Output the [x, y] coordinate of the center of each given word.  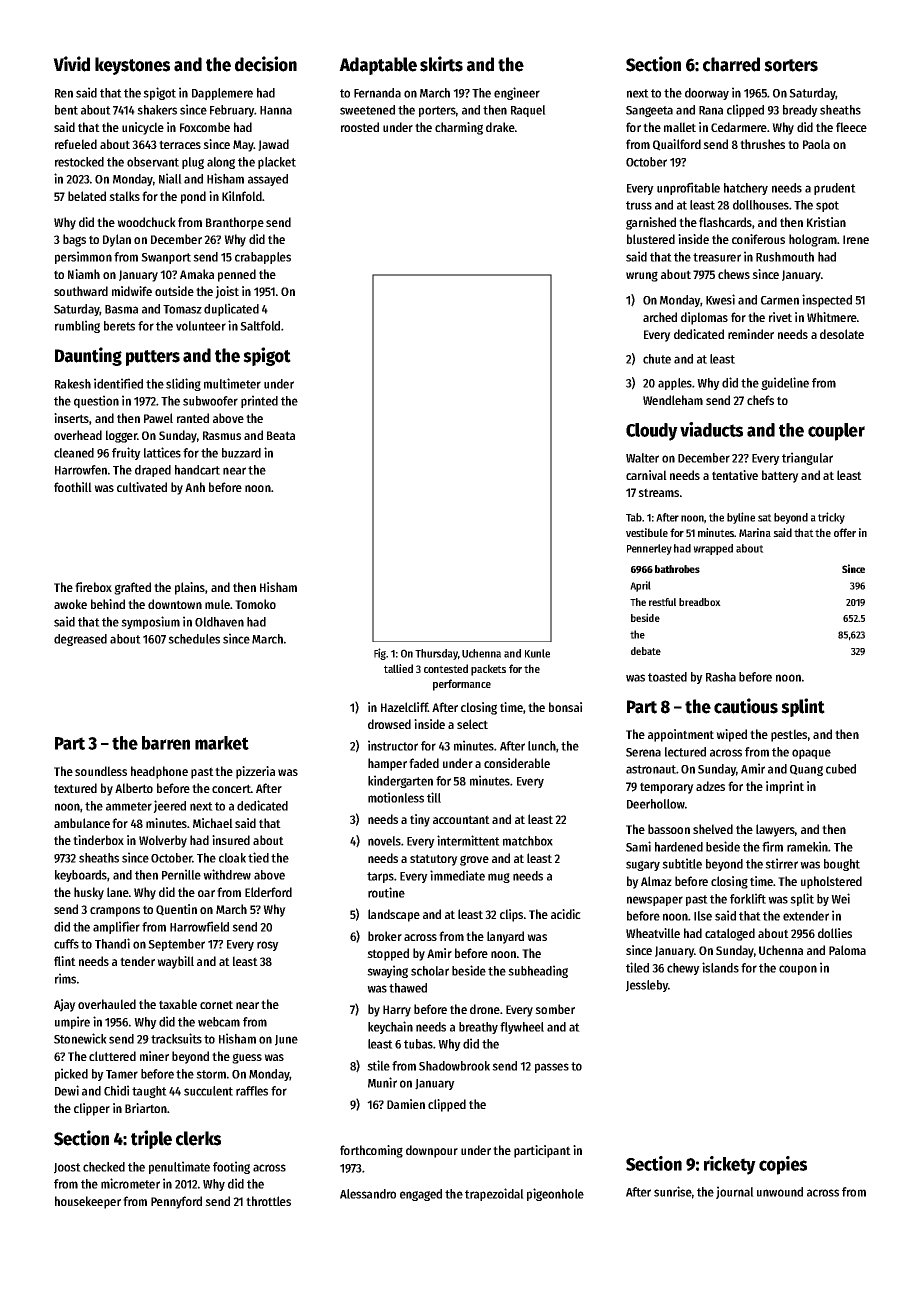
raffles [252, 1091]
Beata [281, 435]
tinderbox [98, 840]
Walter [642, 458]
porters [437, 111]
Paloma [847, 950]
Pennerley [649, 549]
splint [803, 707]
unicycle [143, 128]
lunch [542, 746]
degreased [80, 640]
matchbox [528, 841]
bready [800, 111]
